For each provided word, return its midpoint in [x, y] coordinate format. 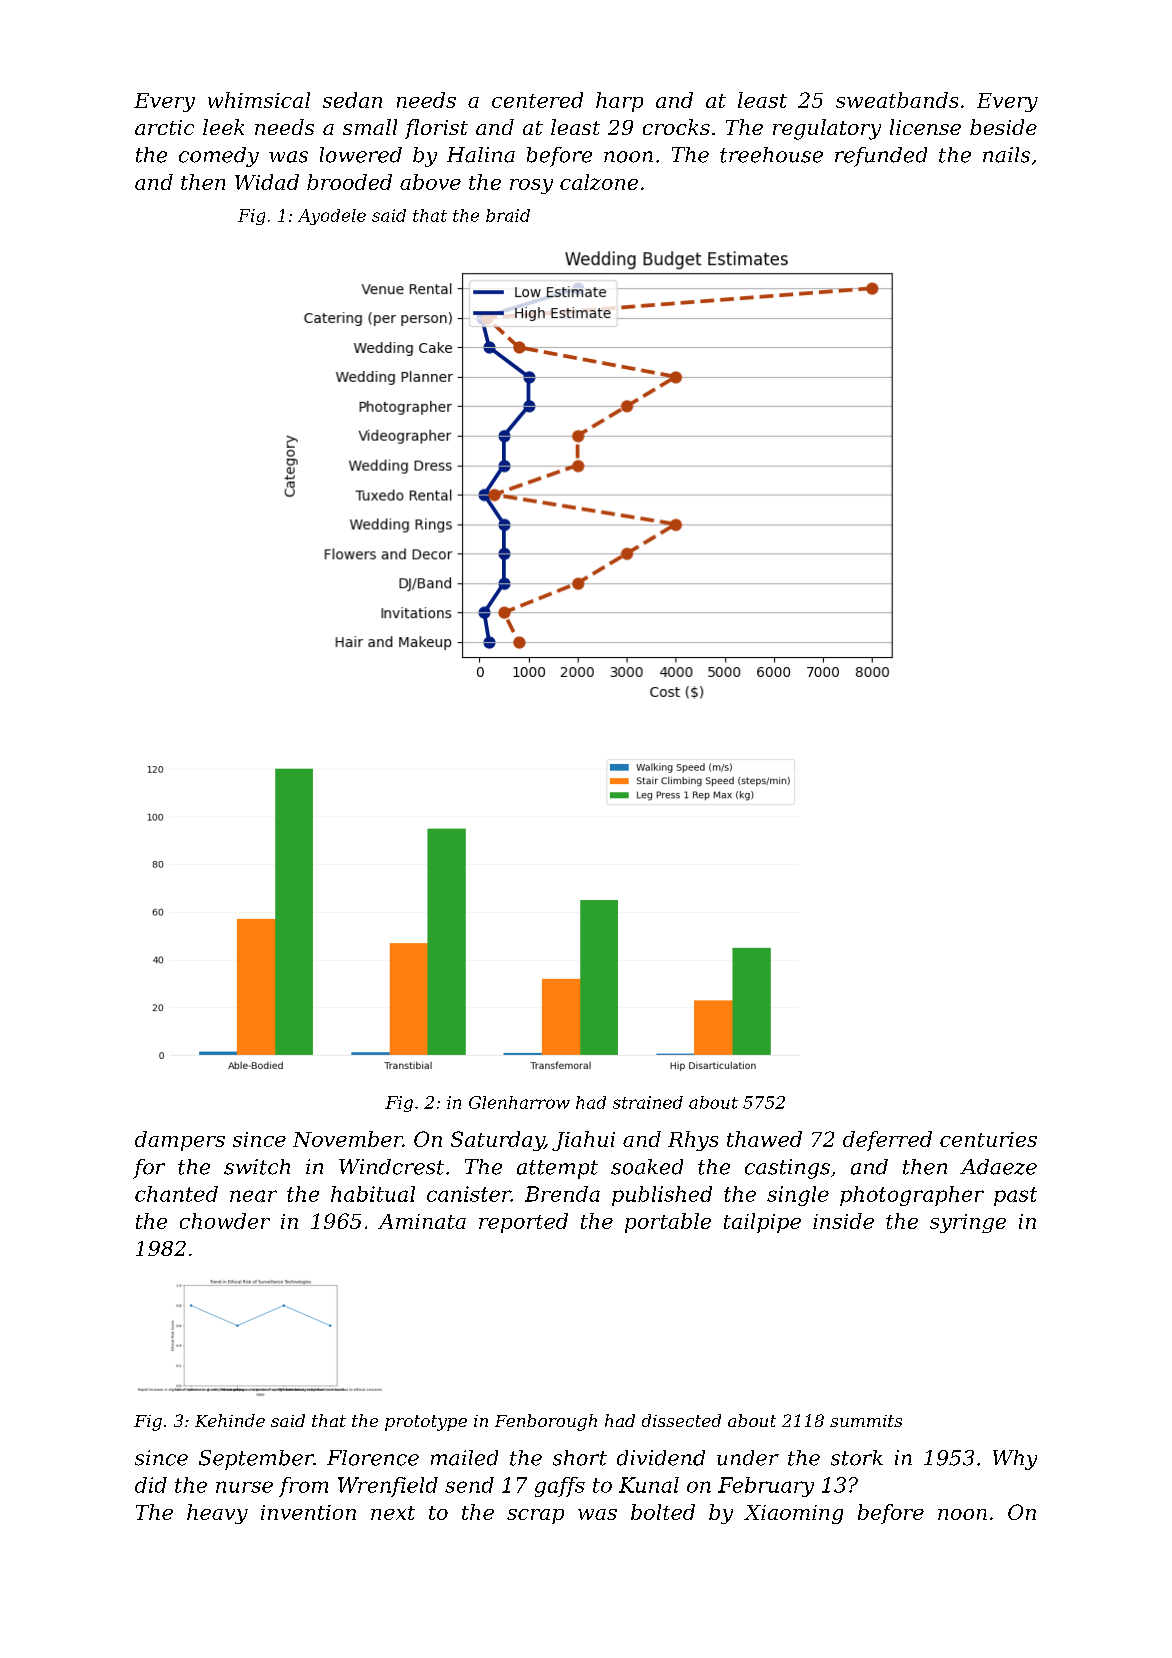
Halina [481, 155]
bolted [663, 1512]
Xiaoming [793, 1514]
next [393, 1513]
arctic [164, 127]
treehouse [771, 155]
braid [508, 215]
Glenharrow [519, 1102]
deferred [887, 1141]
